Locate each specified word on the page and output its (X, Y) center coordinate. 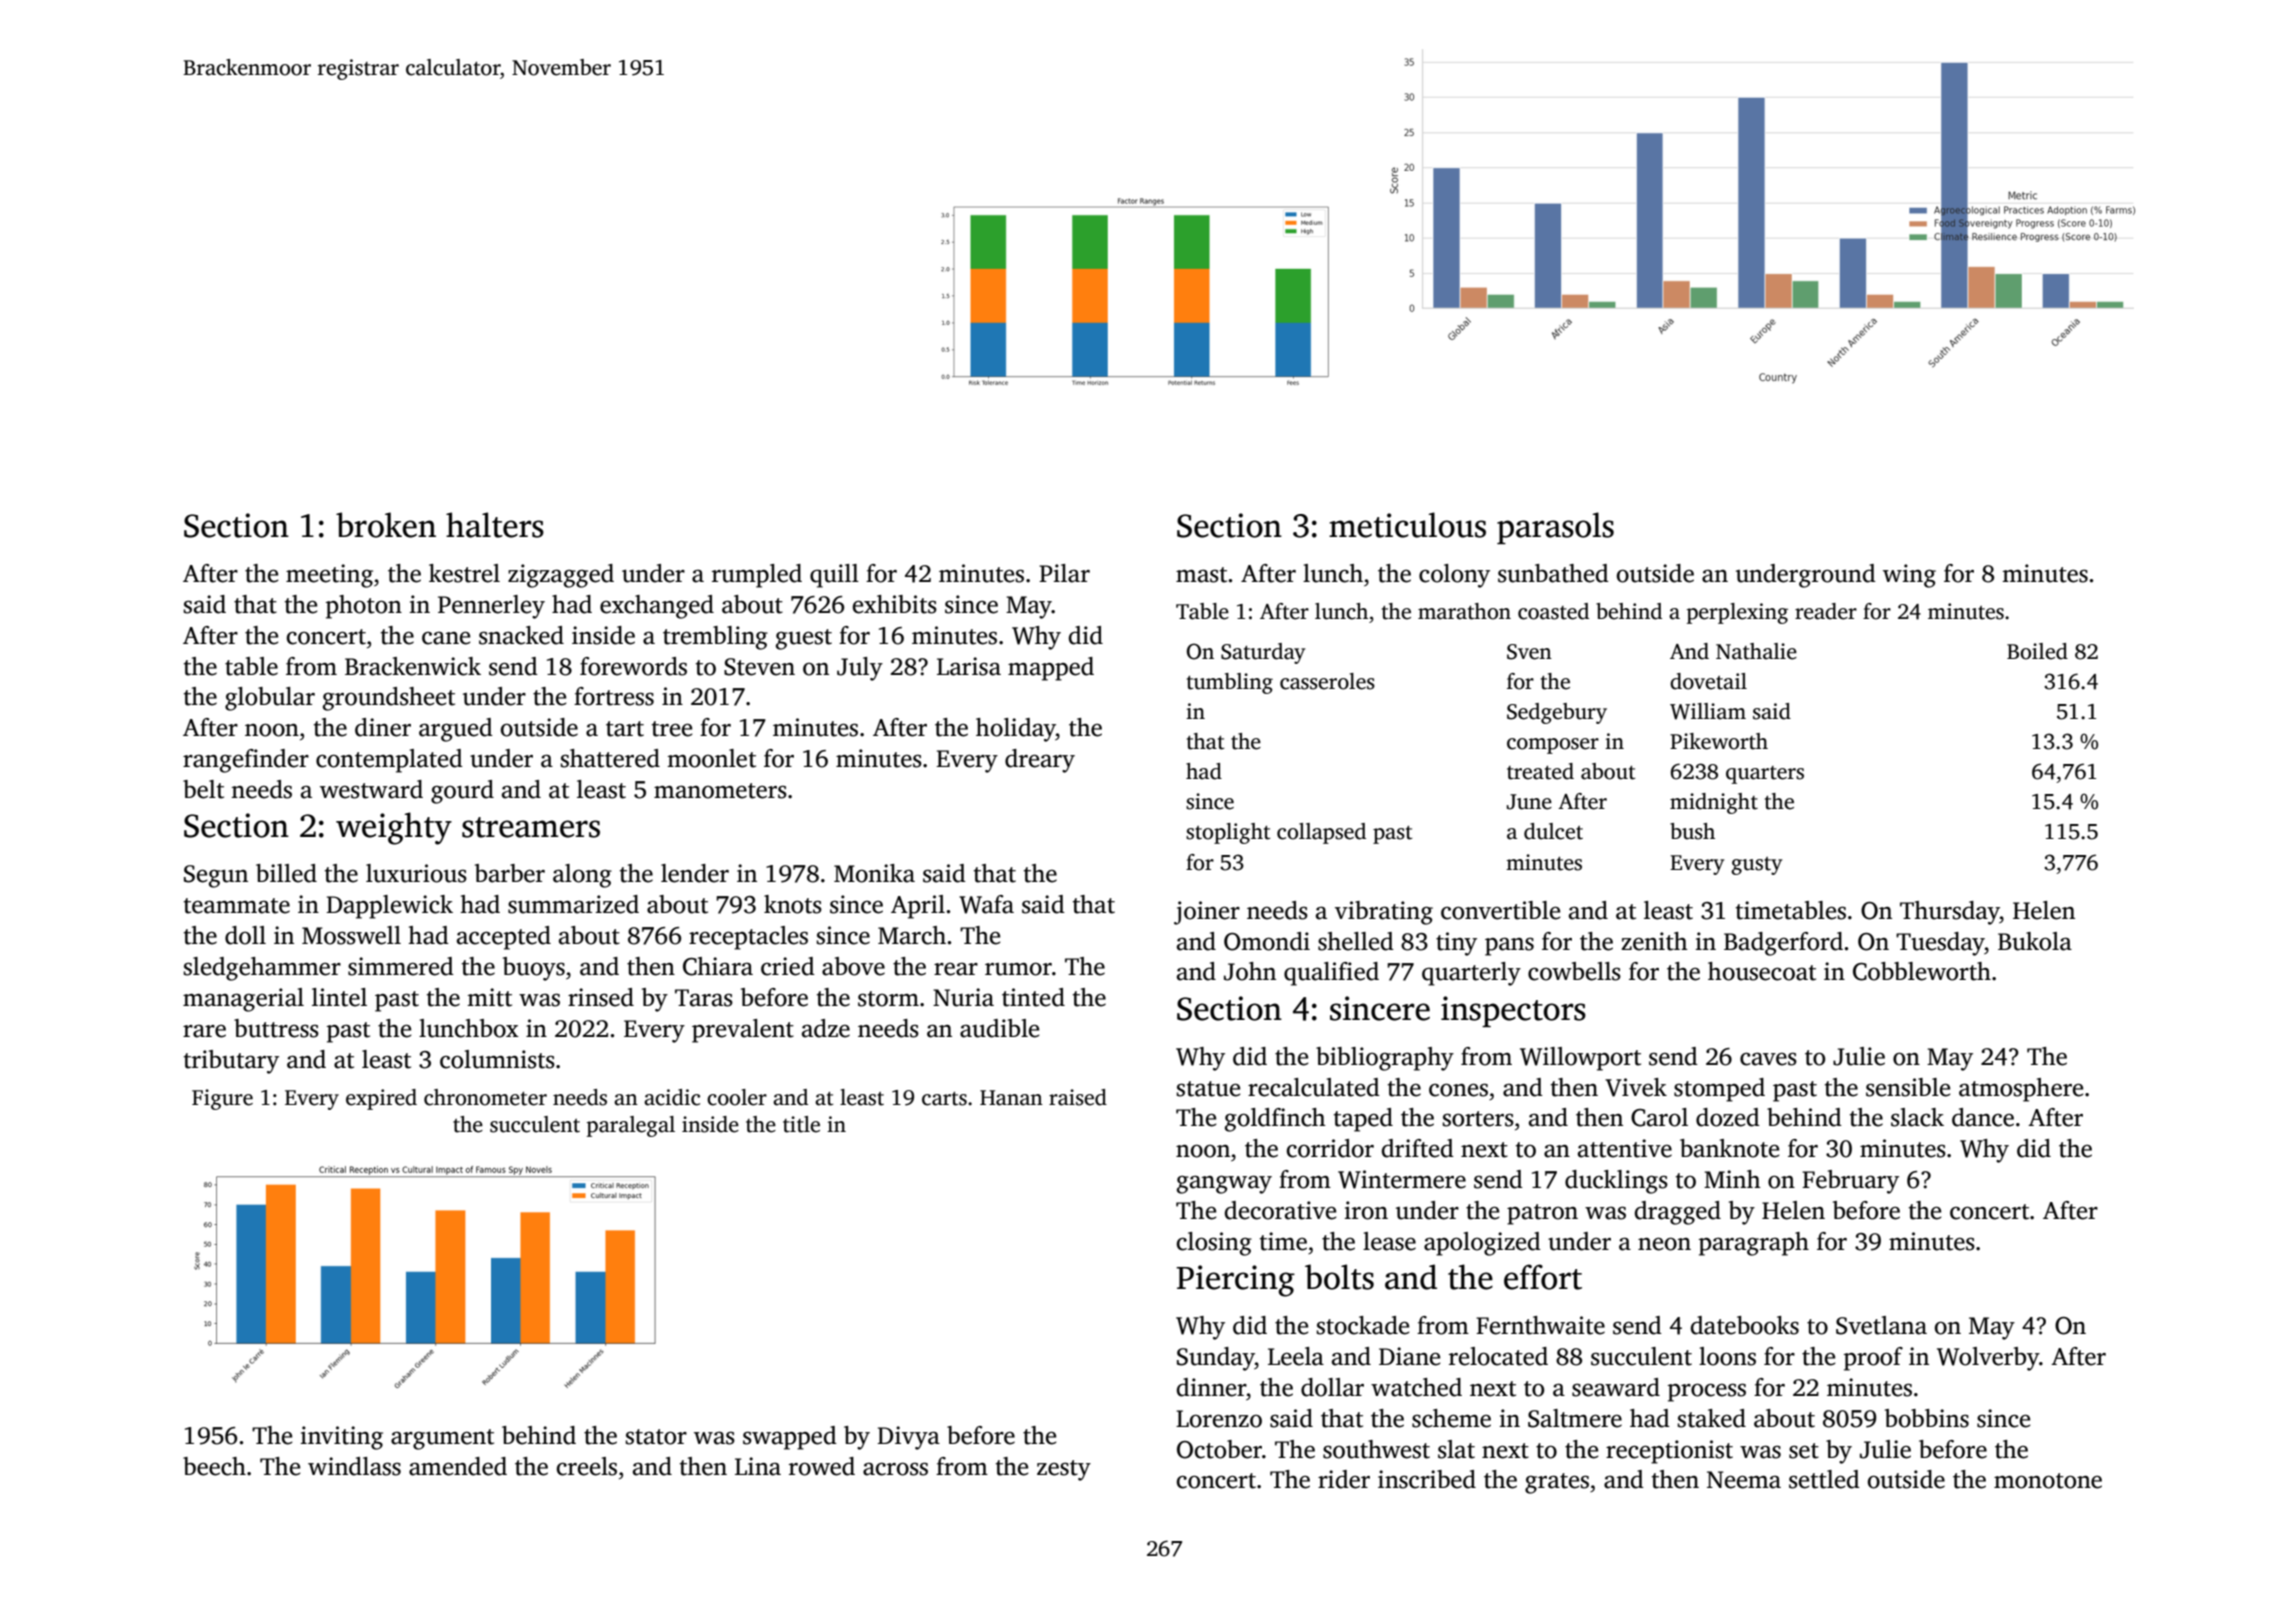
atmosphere (2021, 1090)
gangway (1224, 1184)
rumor (1018, 969)
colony (1454, 576)
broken (386, 525)
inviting (341, 1438)
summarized (573, 904)
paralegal (631, 1126)
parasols (1555, 528)
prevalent (743, 1031)
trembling (715, 638)
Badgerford (1783, 944)
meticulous (1407, 525)
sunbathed (1553, 573)
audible (999, 1028)
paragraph (1754, 1244)
